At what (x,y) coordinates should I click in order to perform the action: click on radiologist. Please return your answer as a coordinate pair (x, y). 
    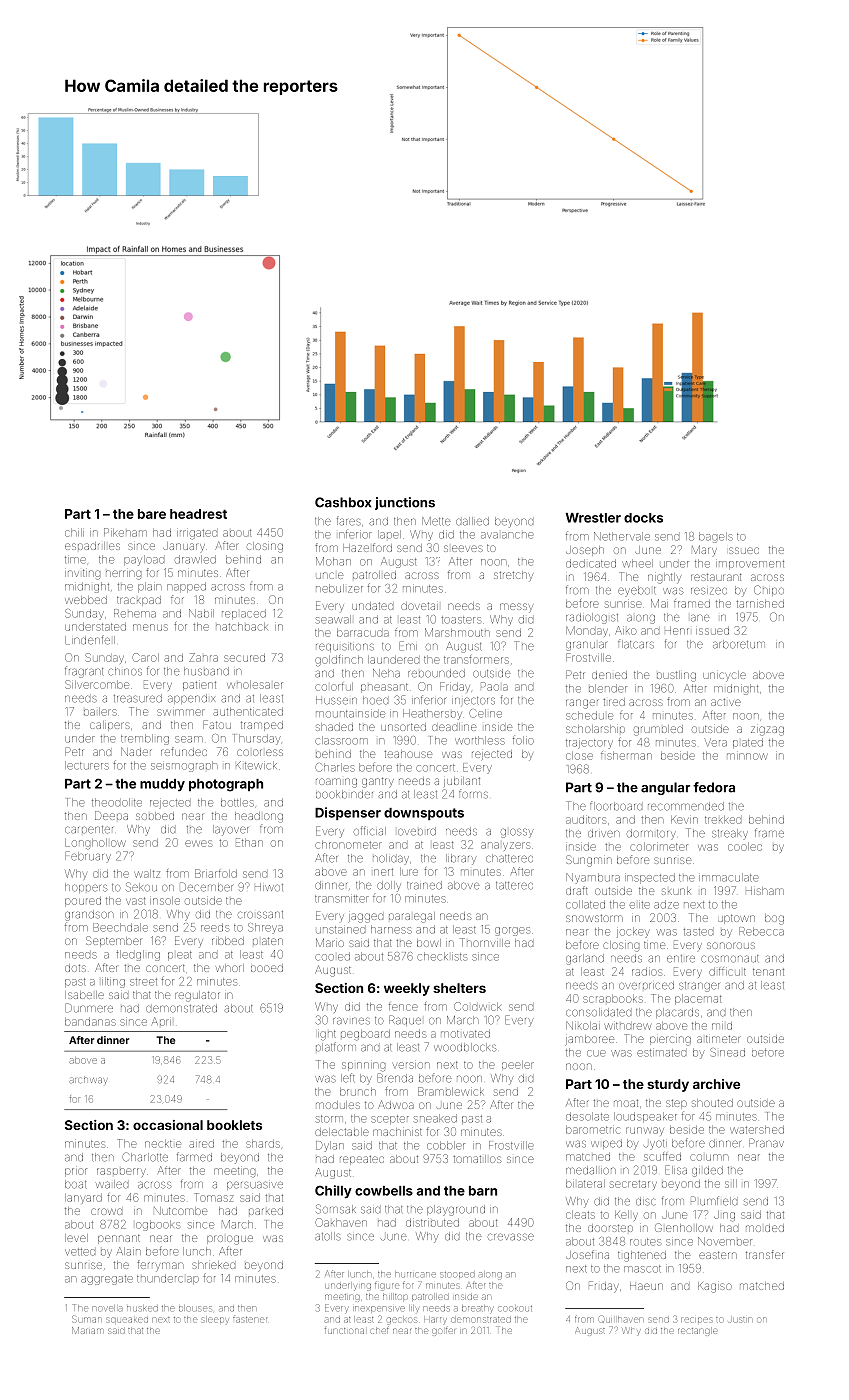
    Looking at the image, I should click on (592, 618).
